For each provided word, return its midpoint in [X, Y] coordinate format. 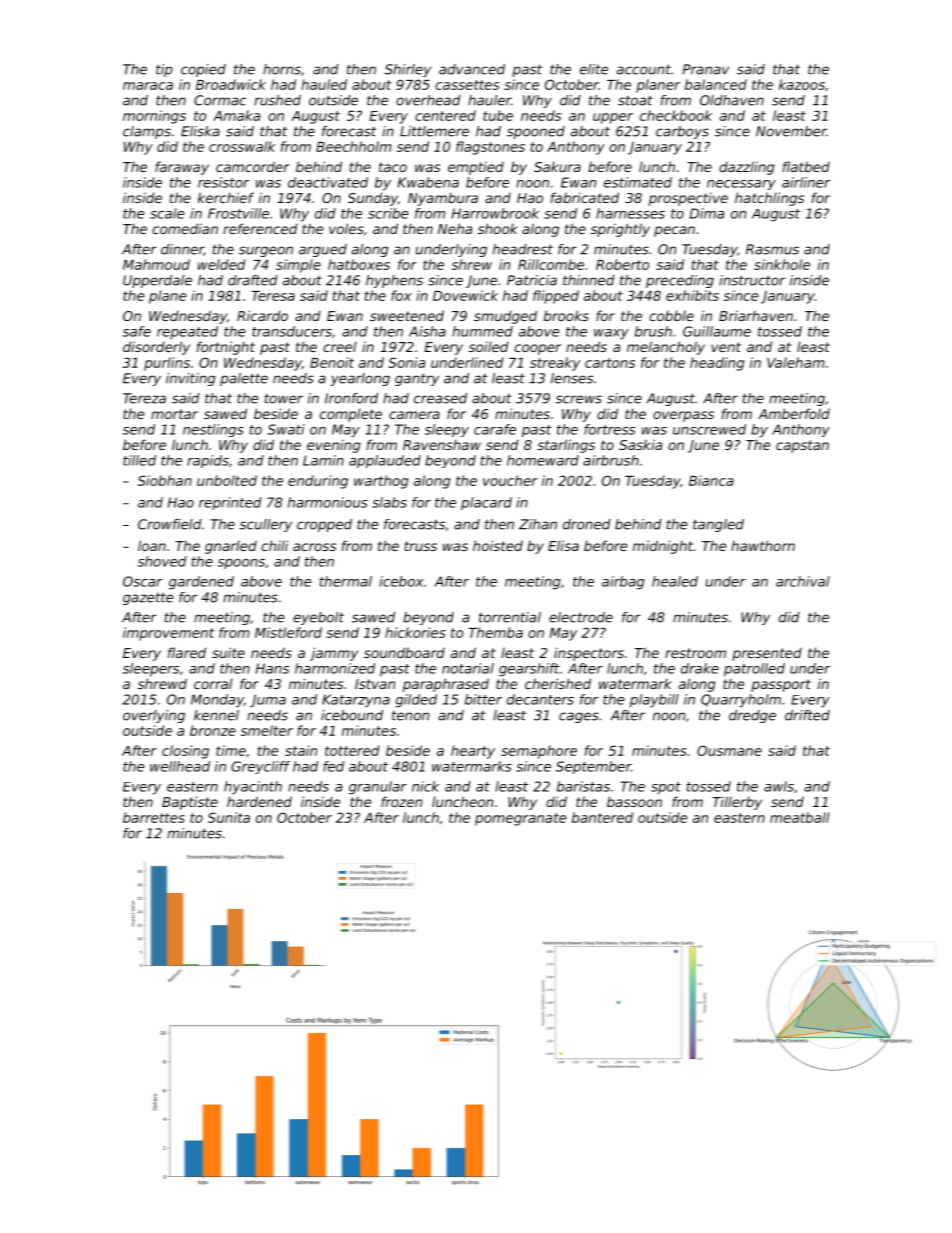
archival [803, 581]
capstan [802, 446]
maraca [148, 86]
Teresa [273, 296]
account [644, 69]
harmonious [328, 502]
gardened [201, 583]
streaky [555, 364]
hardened [259, 801]
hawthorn [763, 545]
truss [421, 546]
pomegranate [520, 819]
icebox [401, 581]
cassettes [467, 85]
